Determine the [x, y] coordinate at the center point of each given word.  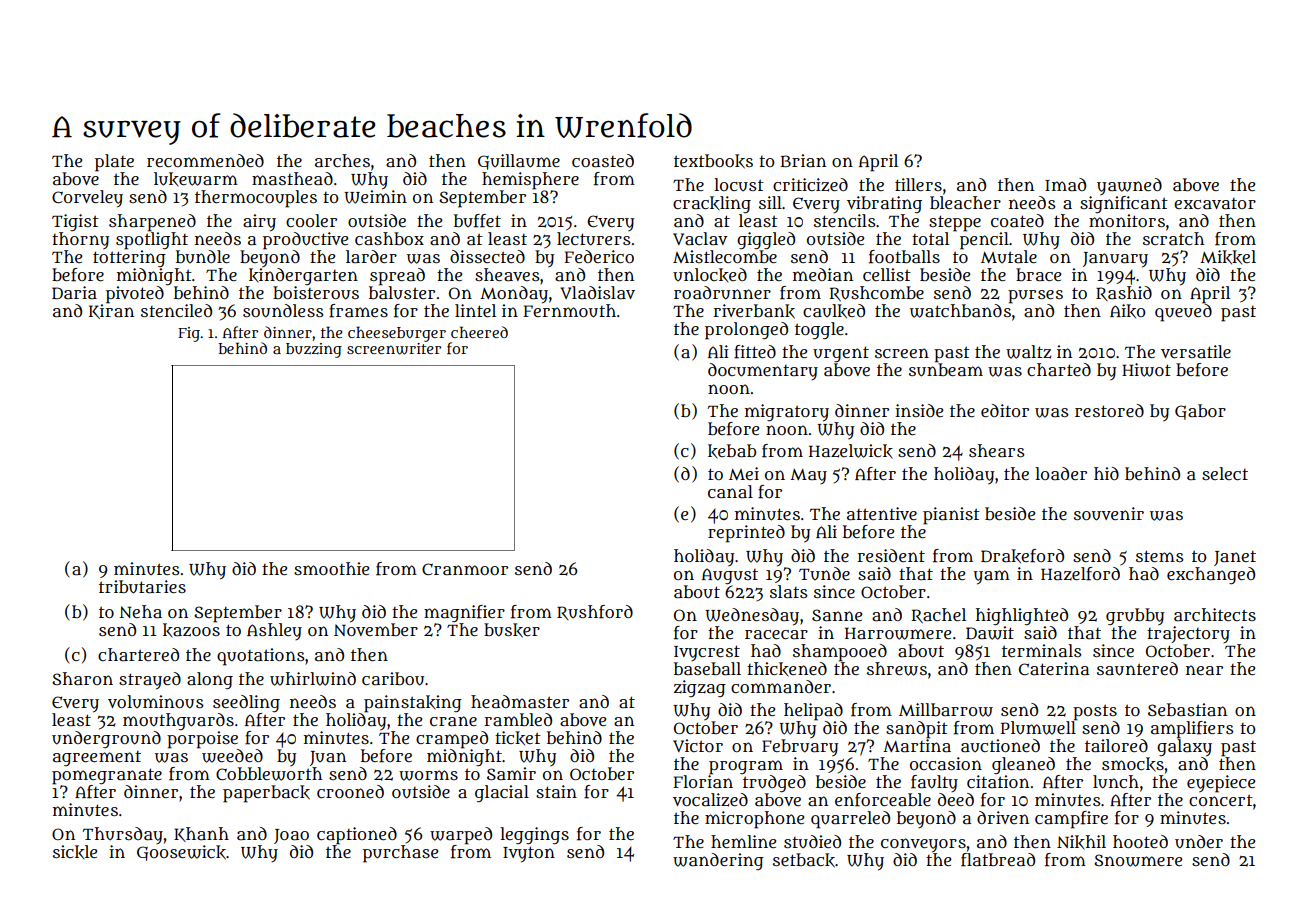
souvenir [1109, 514]
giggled [766, 240]
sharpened [152, 222]
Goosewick [181, 853]
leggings [534, 835]
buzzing [314, 350]
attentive [882, 513]
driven [1003, 817]
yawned [1129, 186]
